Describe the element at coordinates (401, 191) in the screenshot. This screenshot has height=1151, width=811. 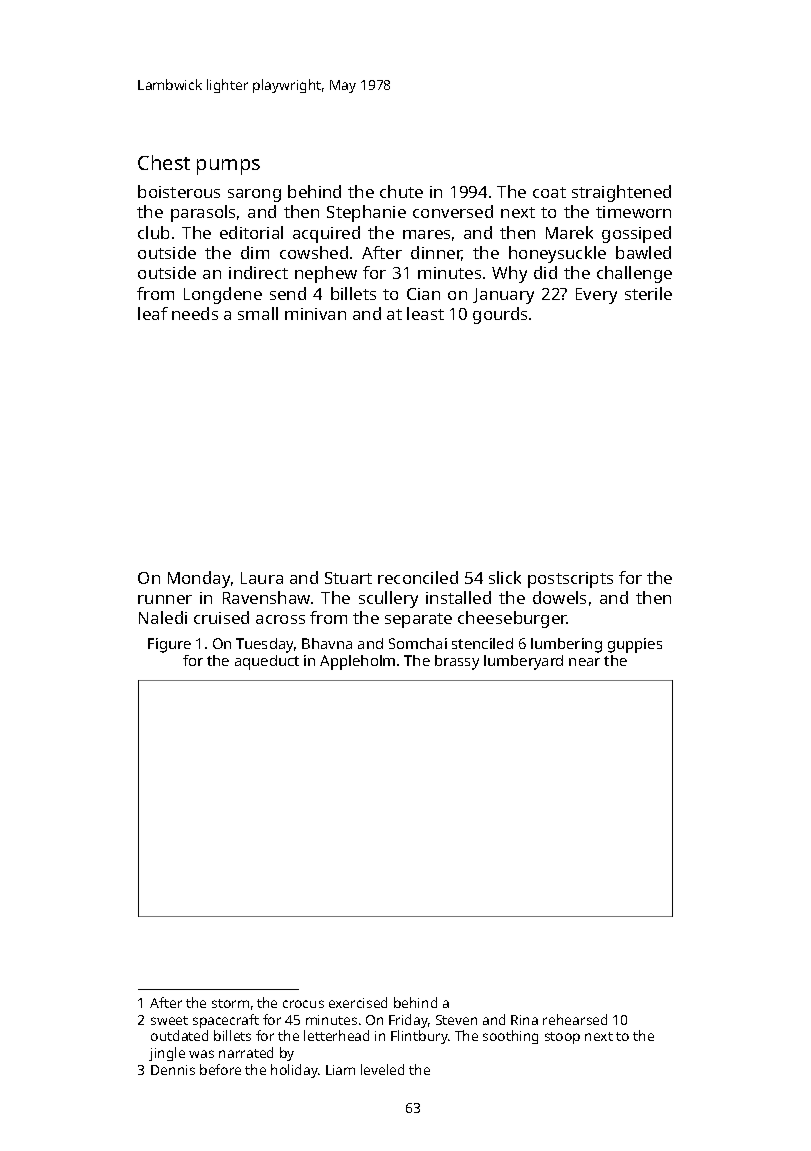
I see `chute` at that location.
